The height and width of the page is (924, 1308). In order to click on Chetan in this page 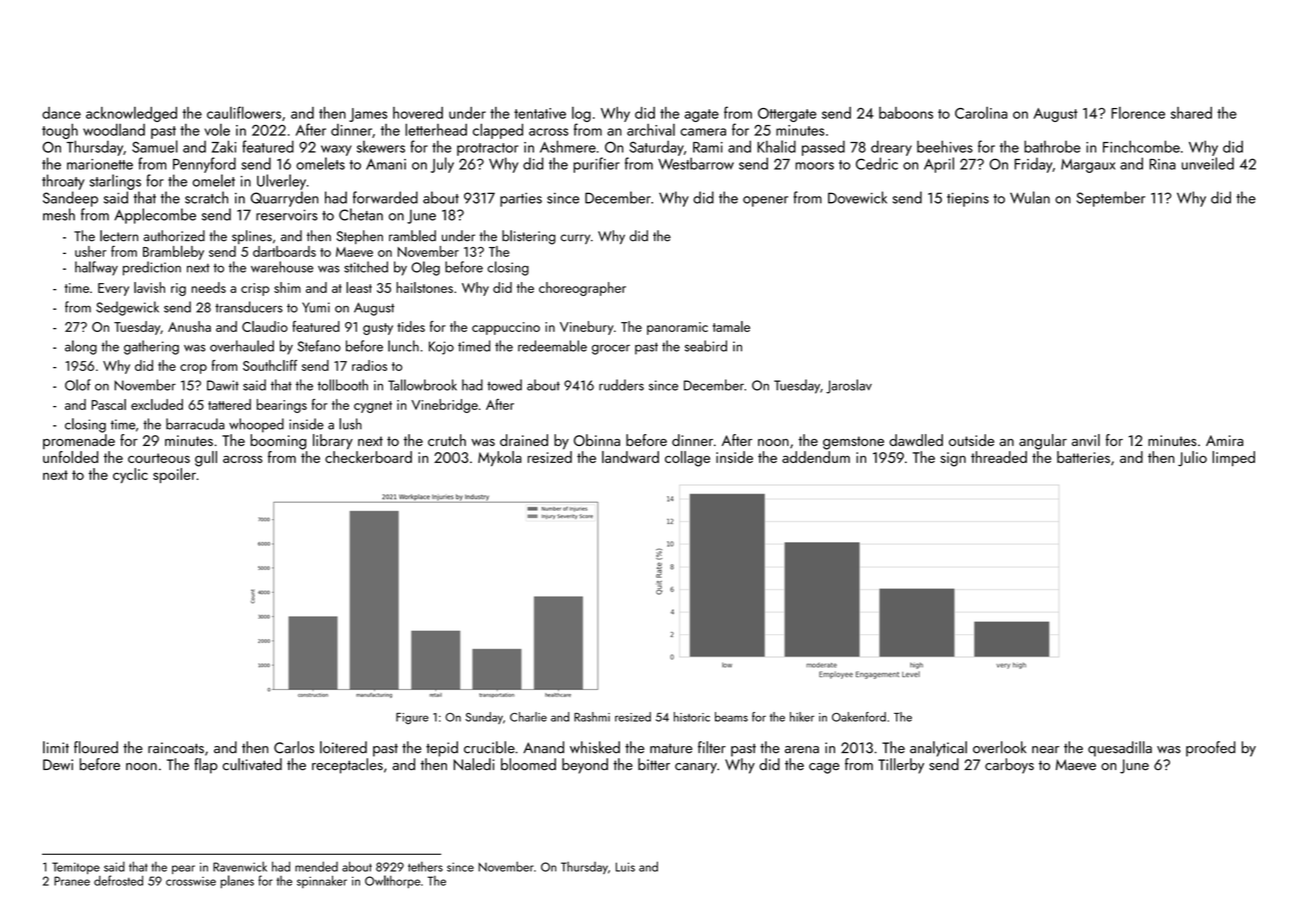, I will do `click(361, 214)`.
